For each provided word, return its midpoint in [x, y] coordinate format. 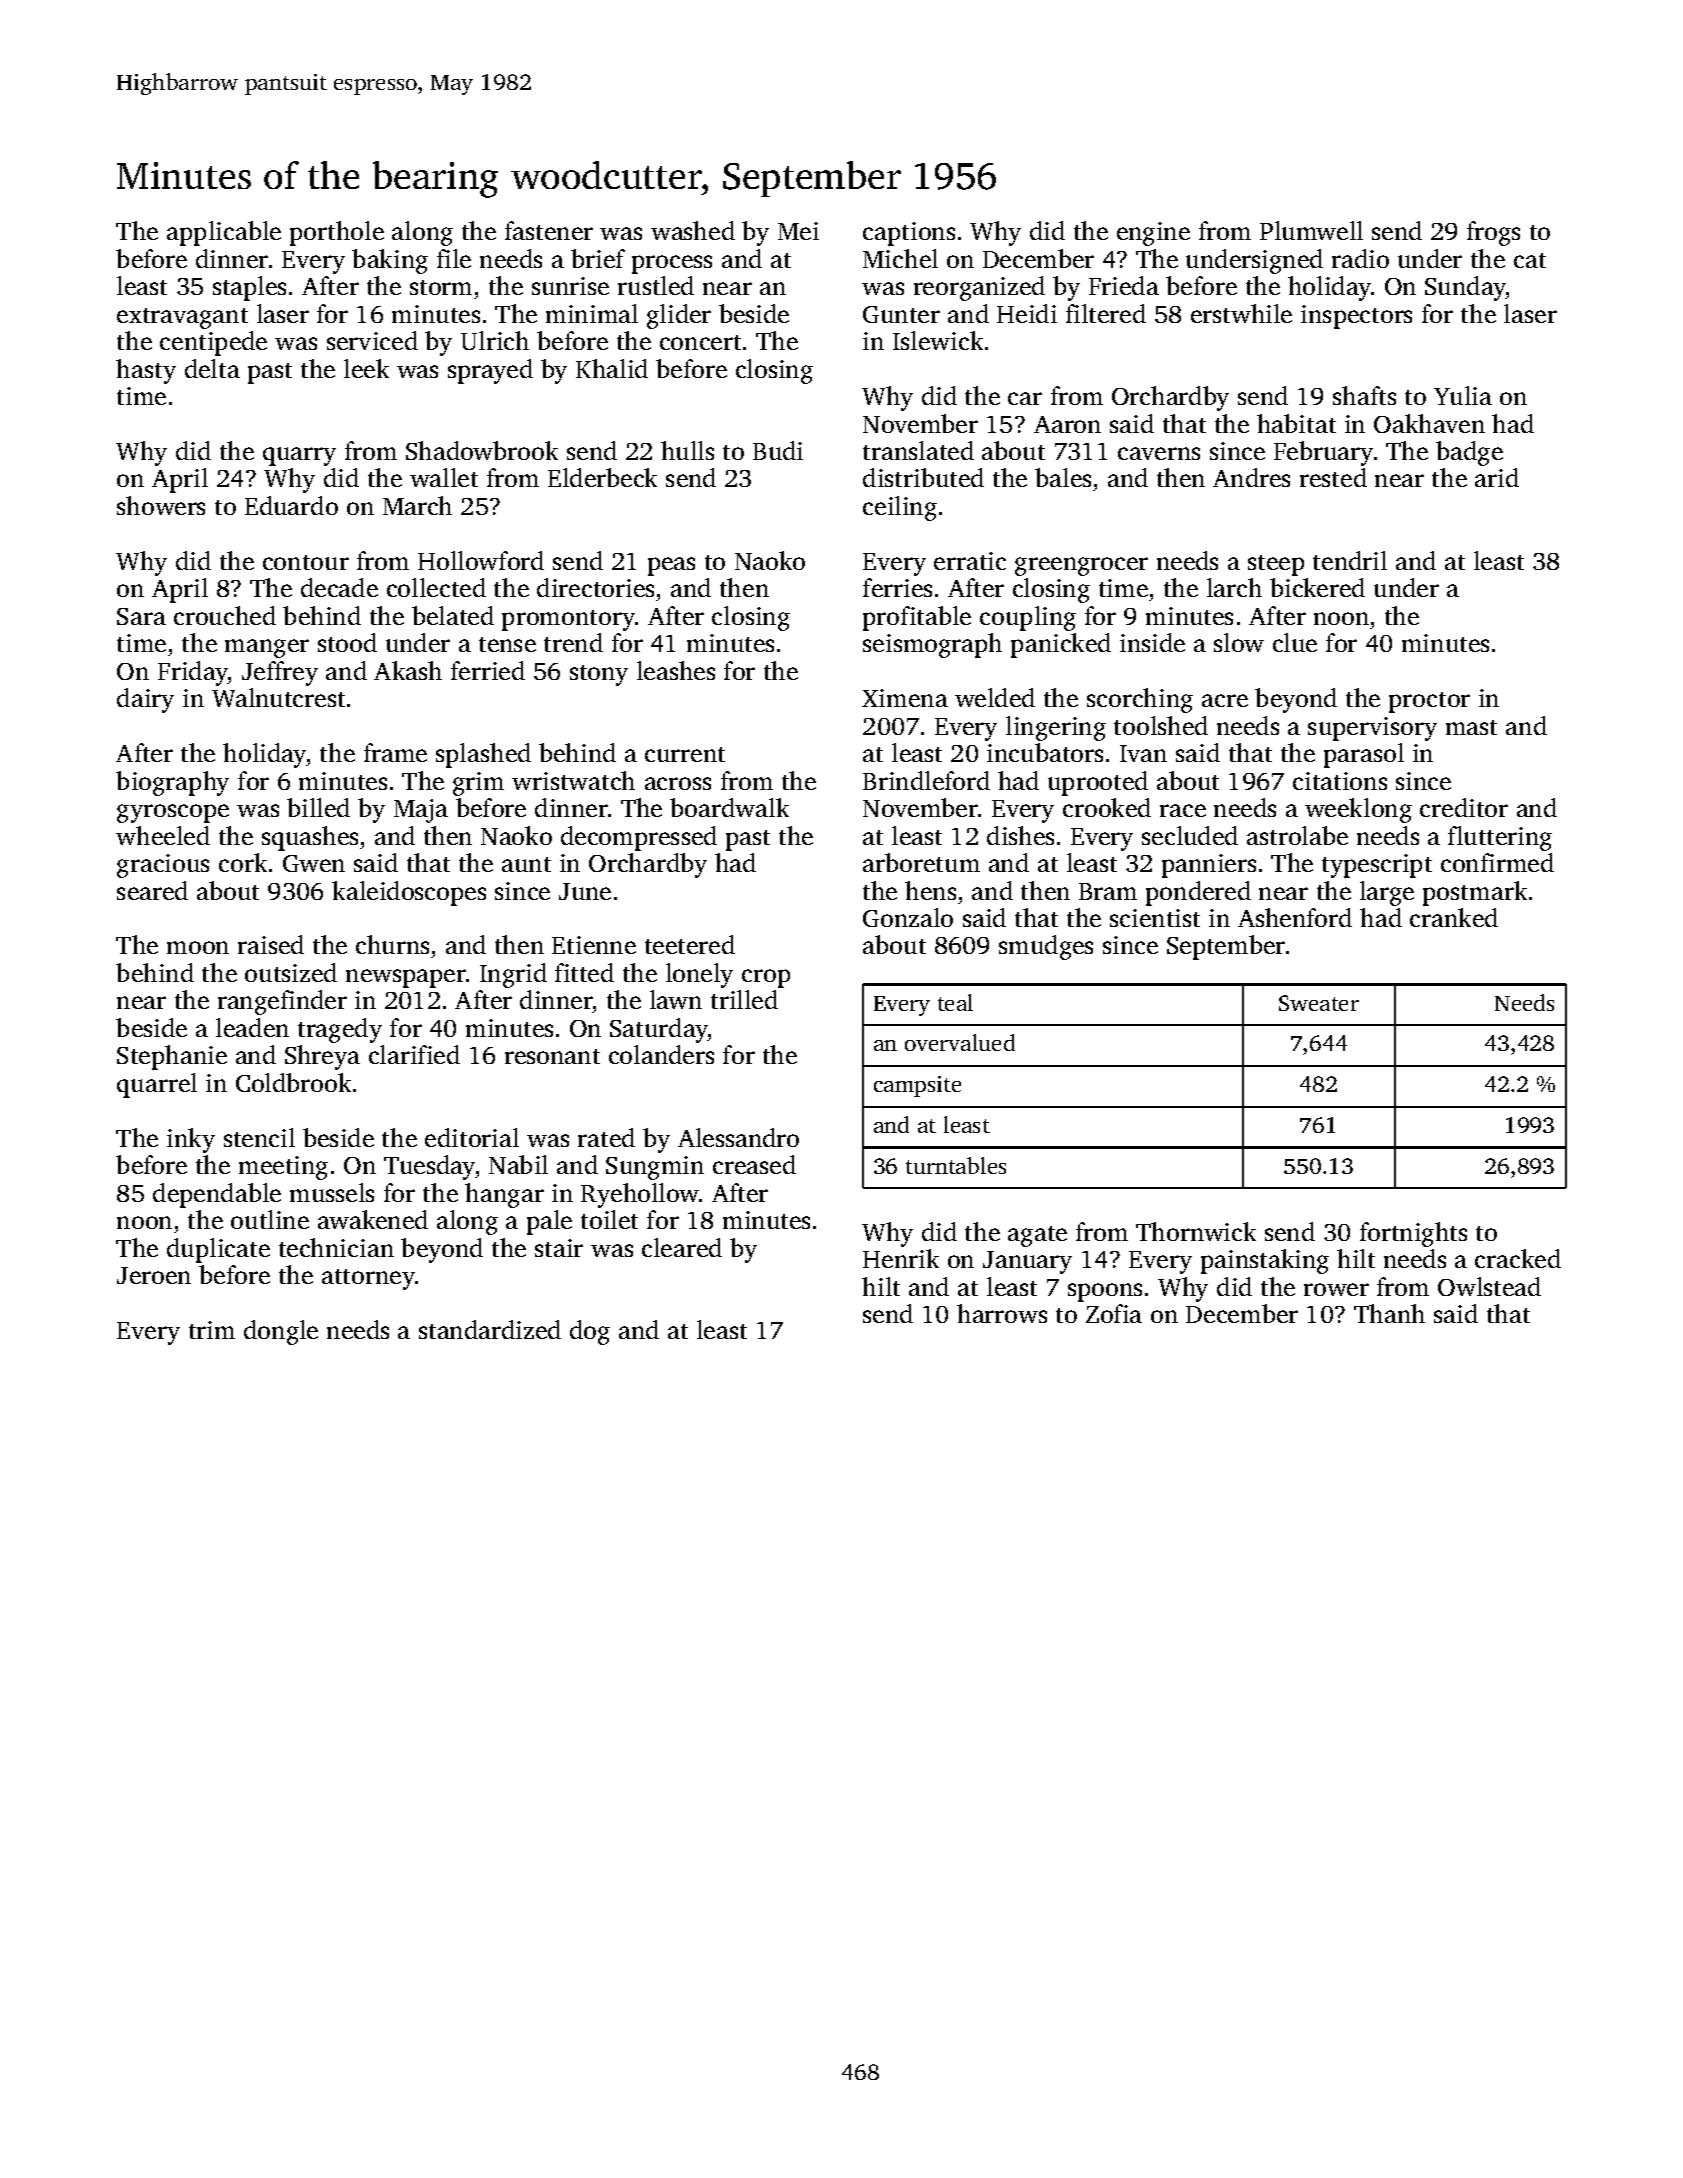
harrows [1002, 1313]
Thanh [1389, 1313]
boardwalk [729, 807]
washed [693, 230]
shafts [1364, 395]
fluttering [1500, 838]
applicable [224, 233]
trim [212, 1330]
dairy [145, 700]
